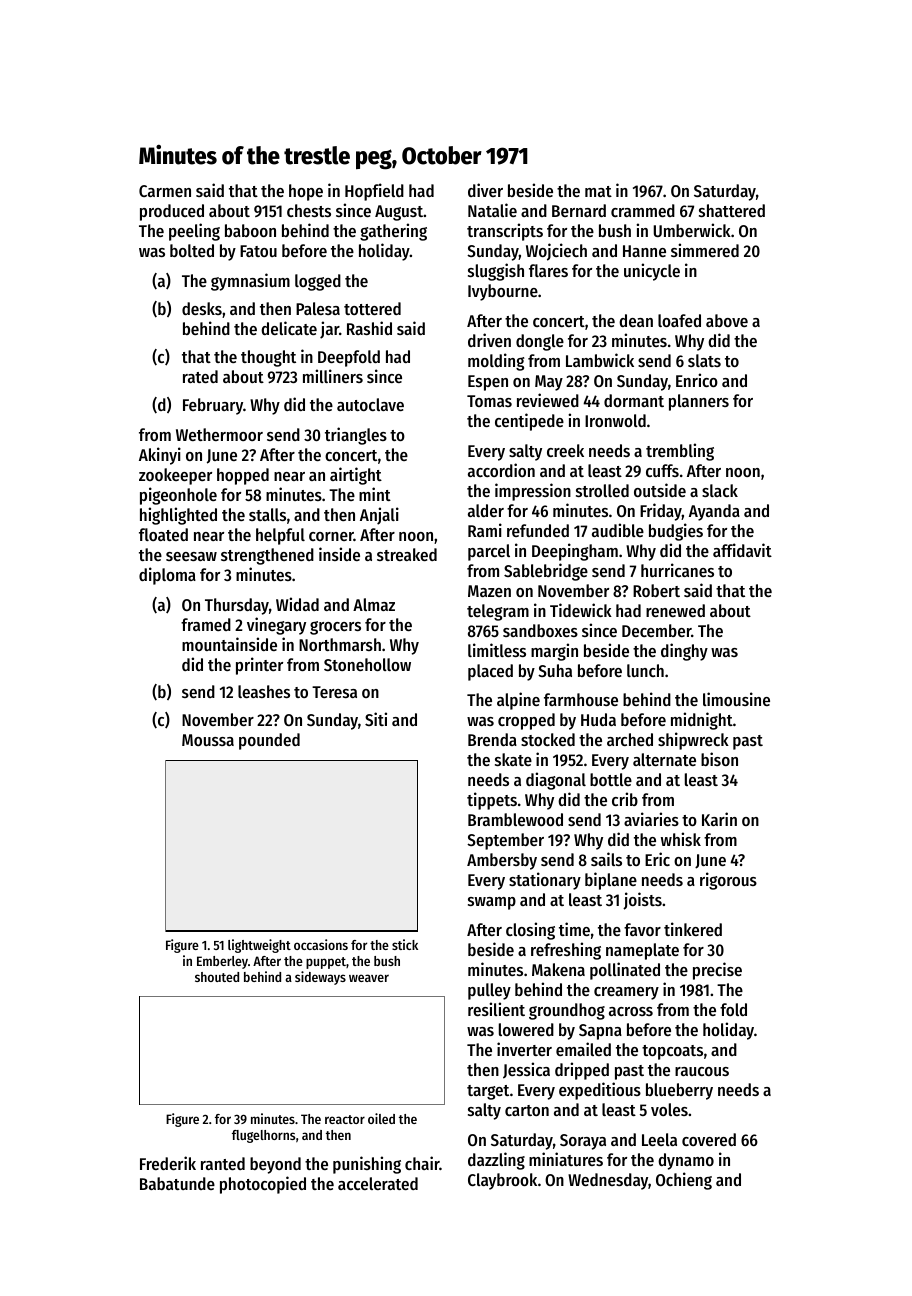  Describe the element at coordinates (742, 550) in the screenshot. I see `affidavit` at that location.
